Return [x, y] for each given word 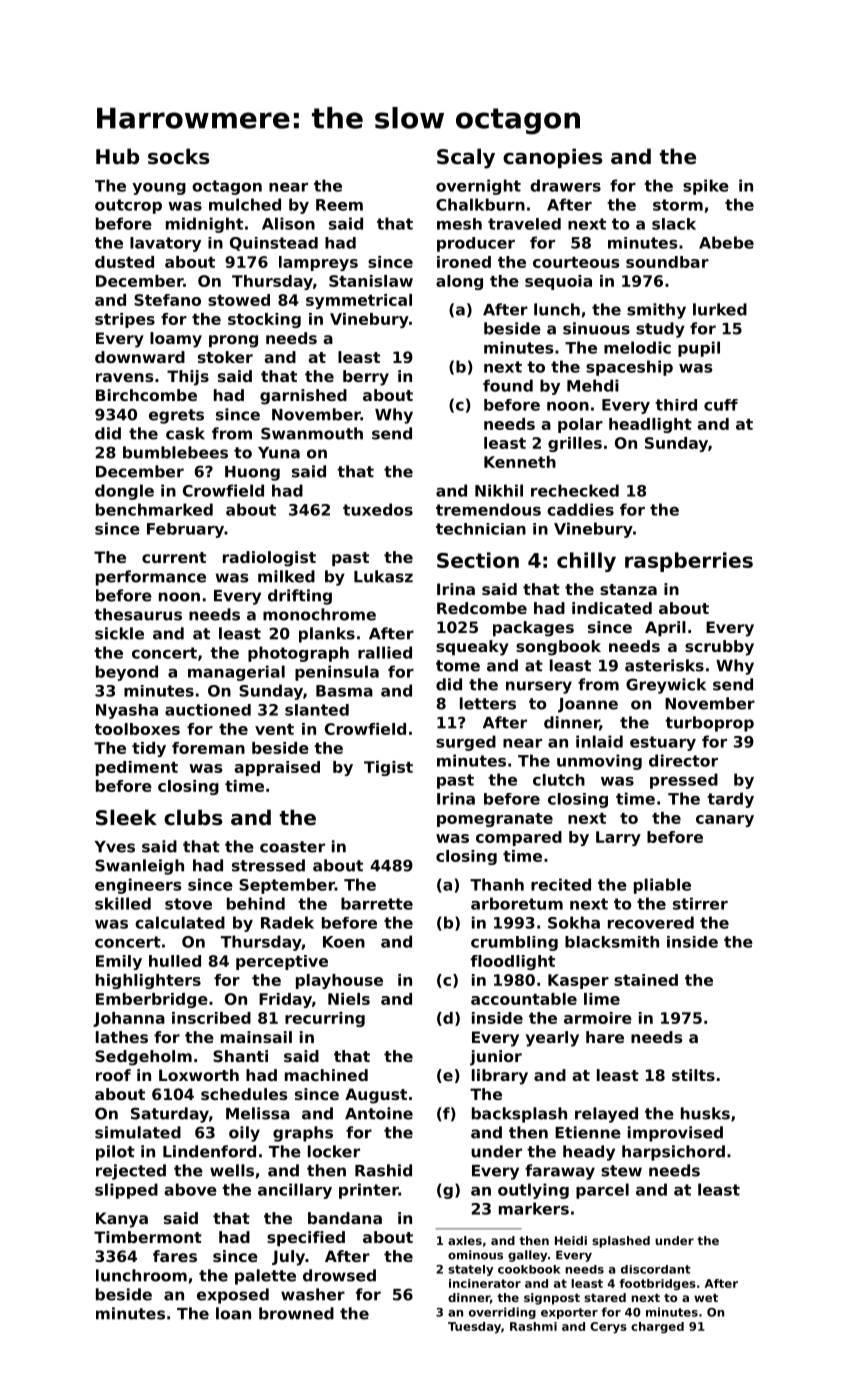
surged [466, 743]
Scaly [466, 158]
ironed [464, 262]
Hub [117, 156]
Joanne [588, 705]
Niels [349, 999]
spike [706, 187]
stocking [264, 320]
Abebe [726, 242]
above [190, 1189]
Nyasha [127, 711]
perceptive [282, 962]
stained [646, 980]
